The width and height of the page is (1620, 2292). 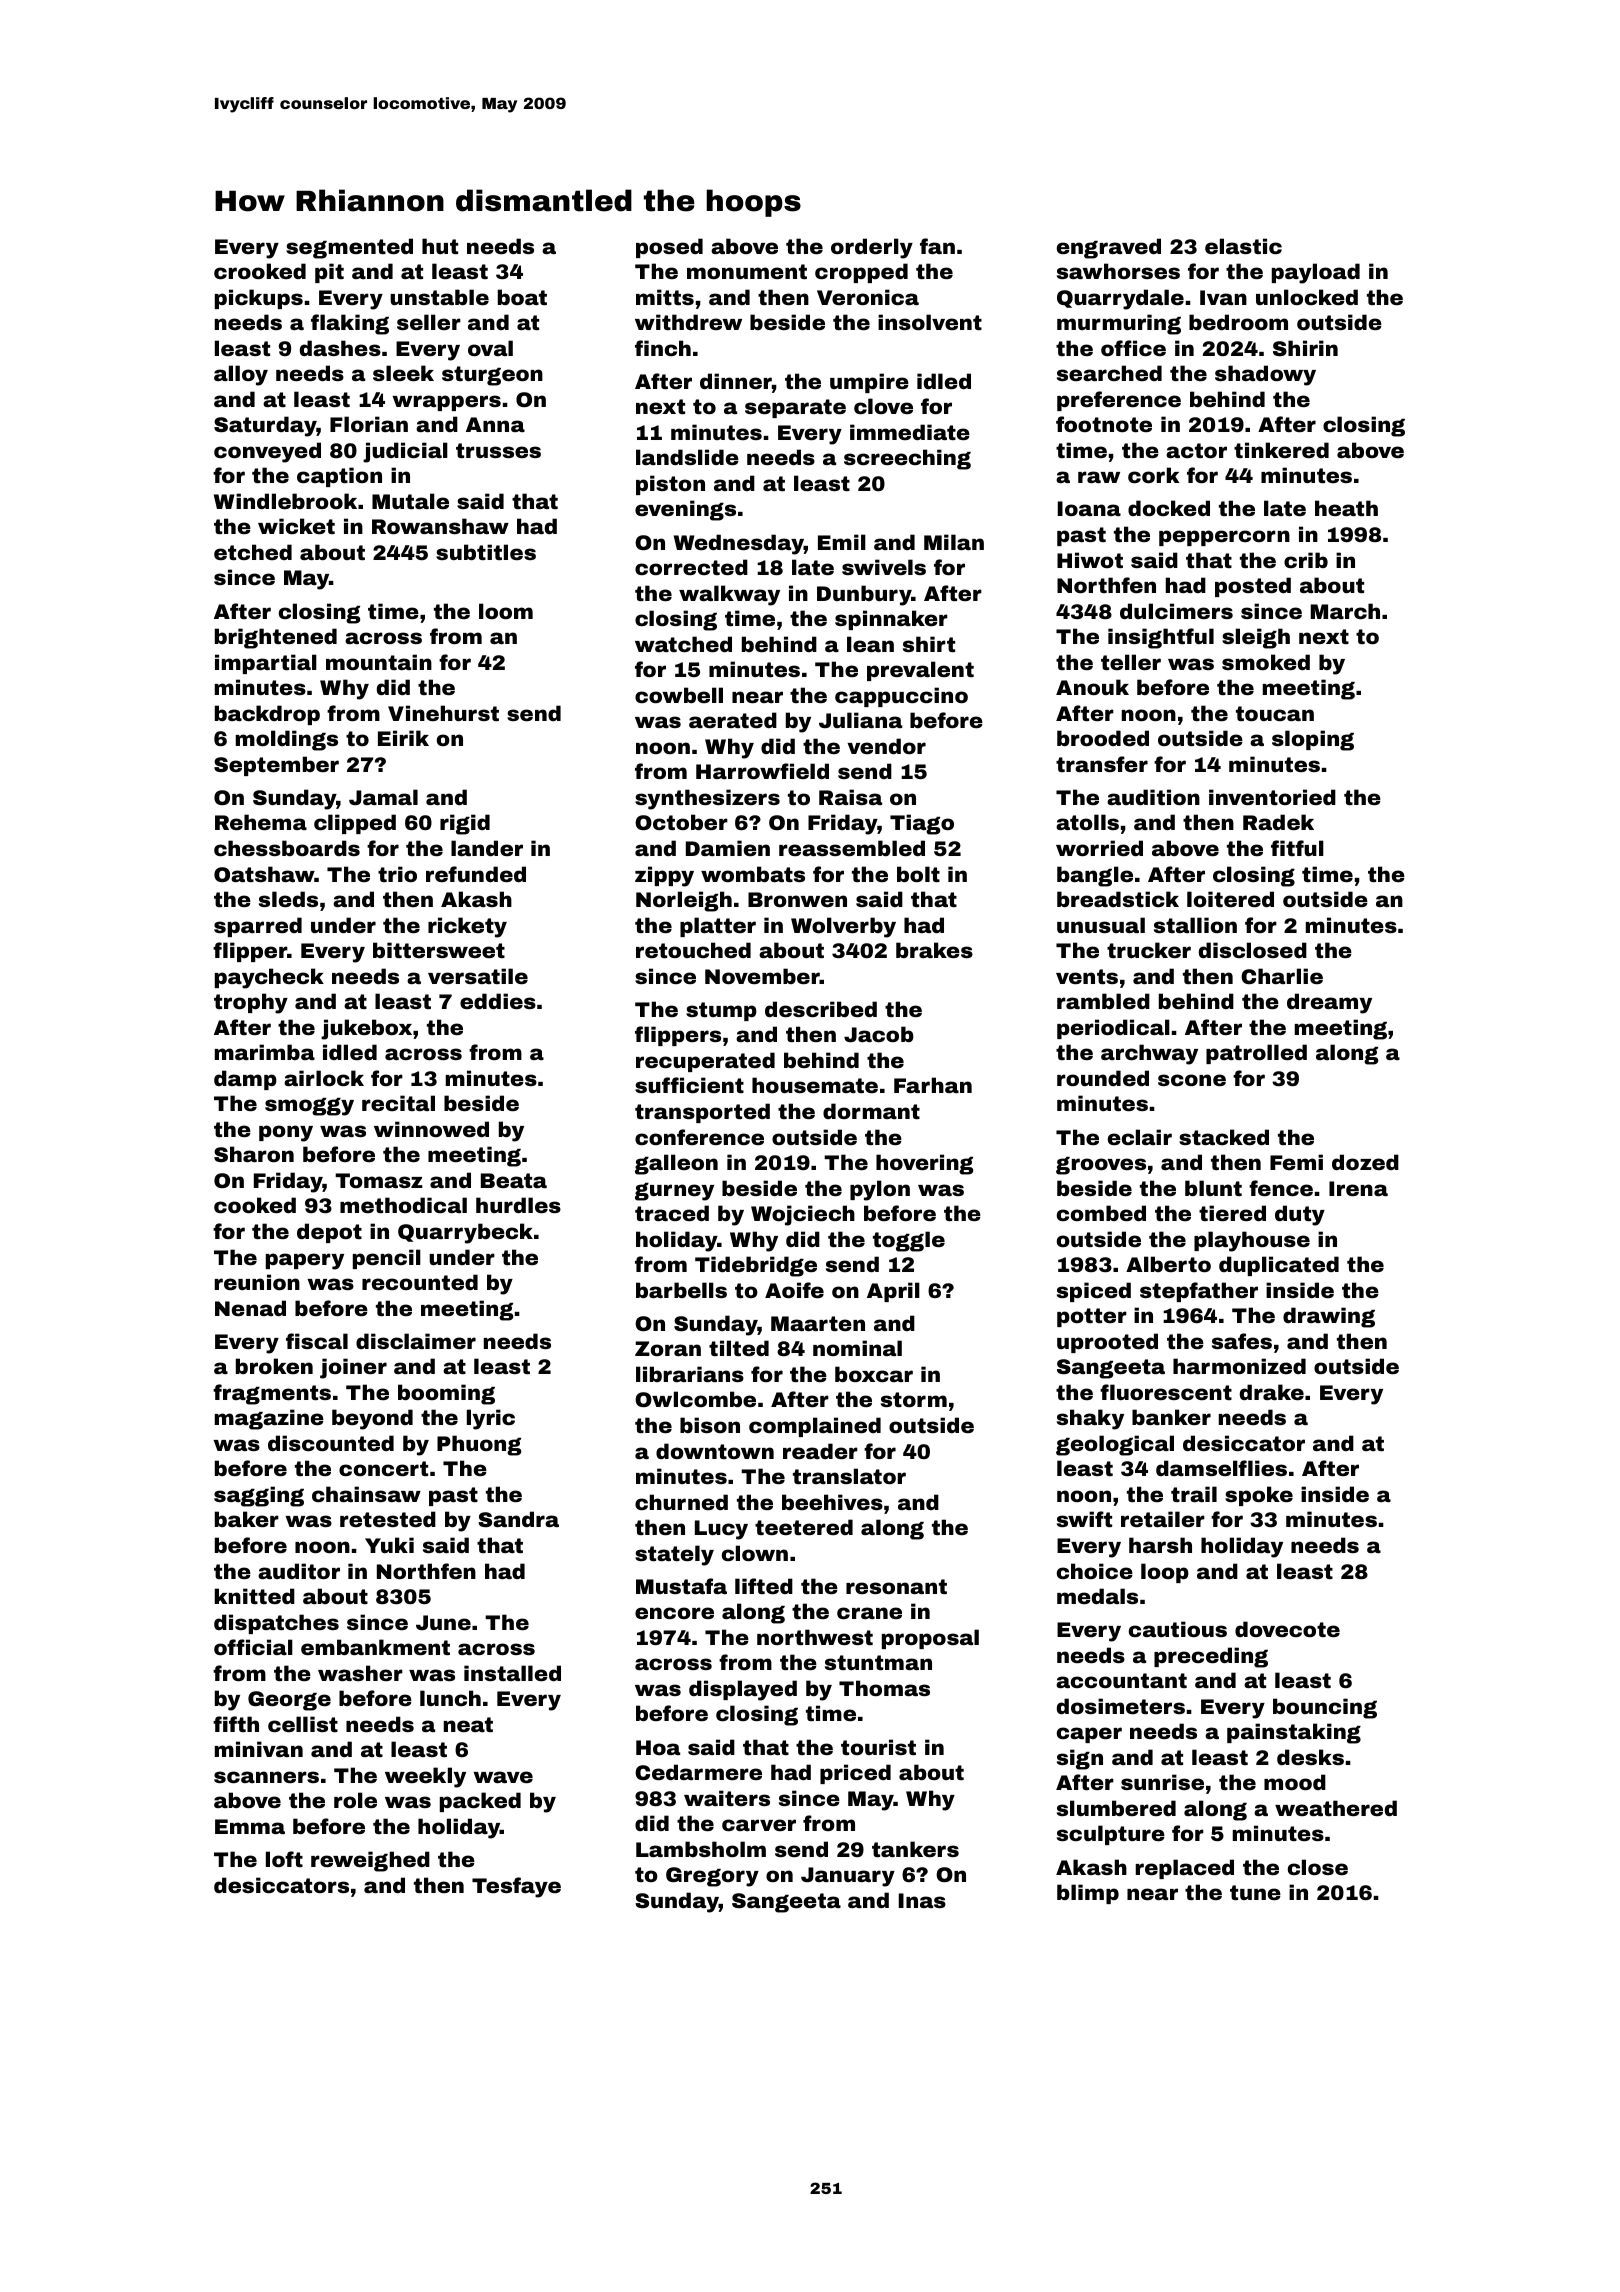 I want to click on rigid, so click(x=465, y=824).
